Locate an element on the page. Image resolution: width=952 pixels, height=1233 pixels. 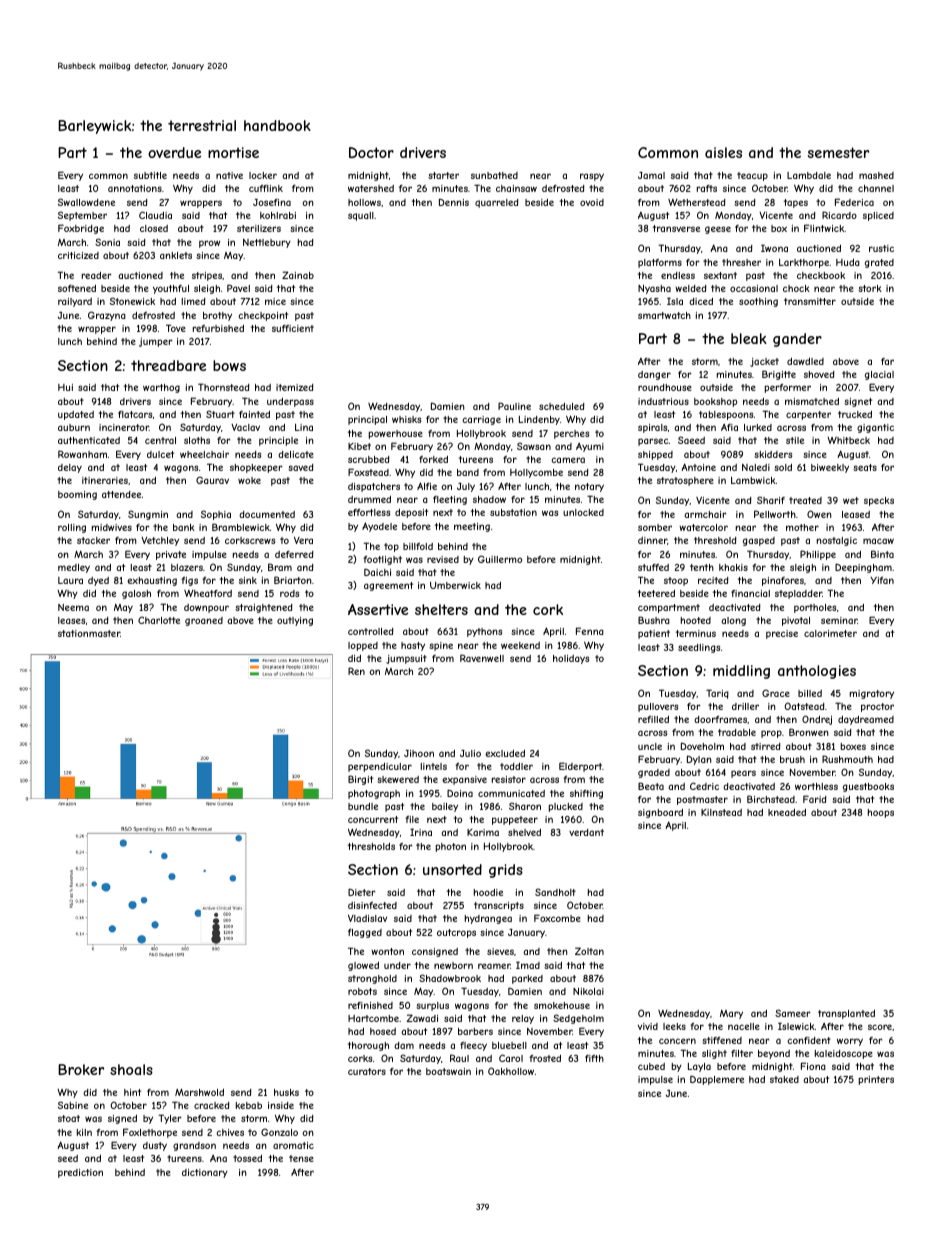
scrubbed is located at coordinates (368, 459).
